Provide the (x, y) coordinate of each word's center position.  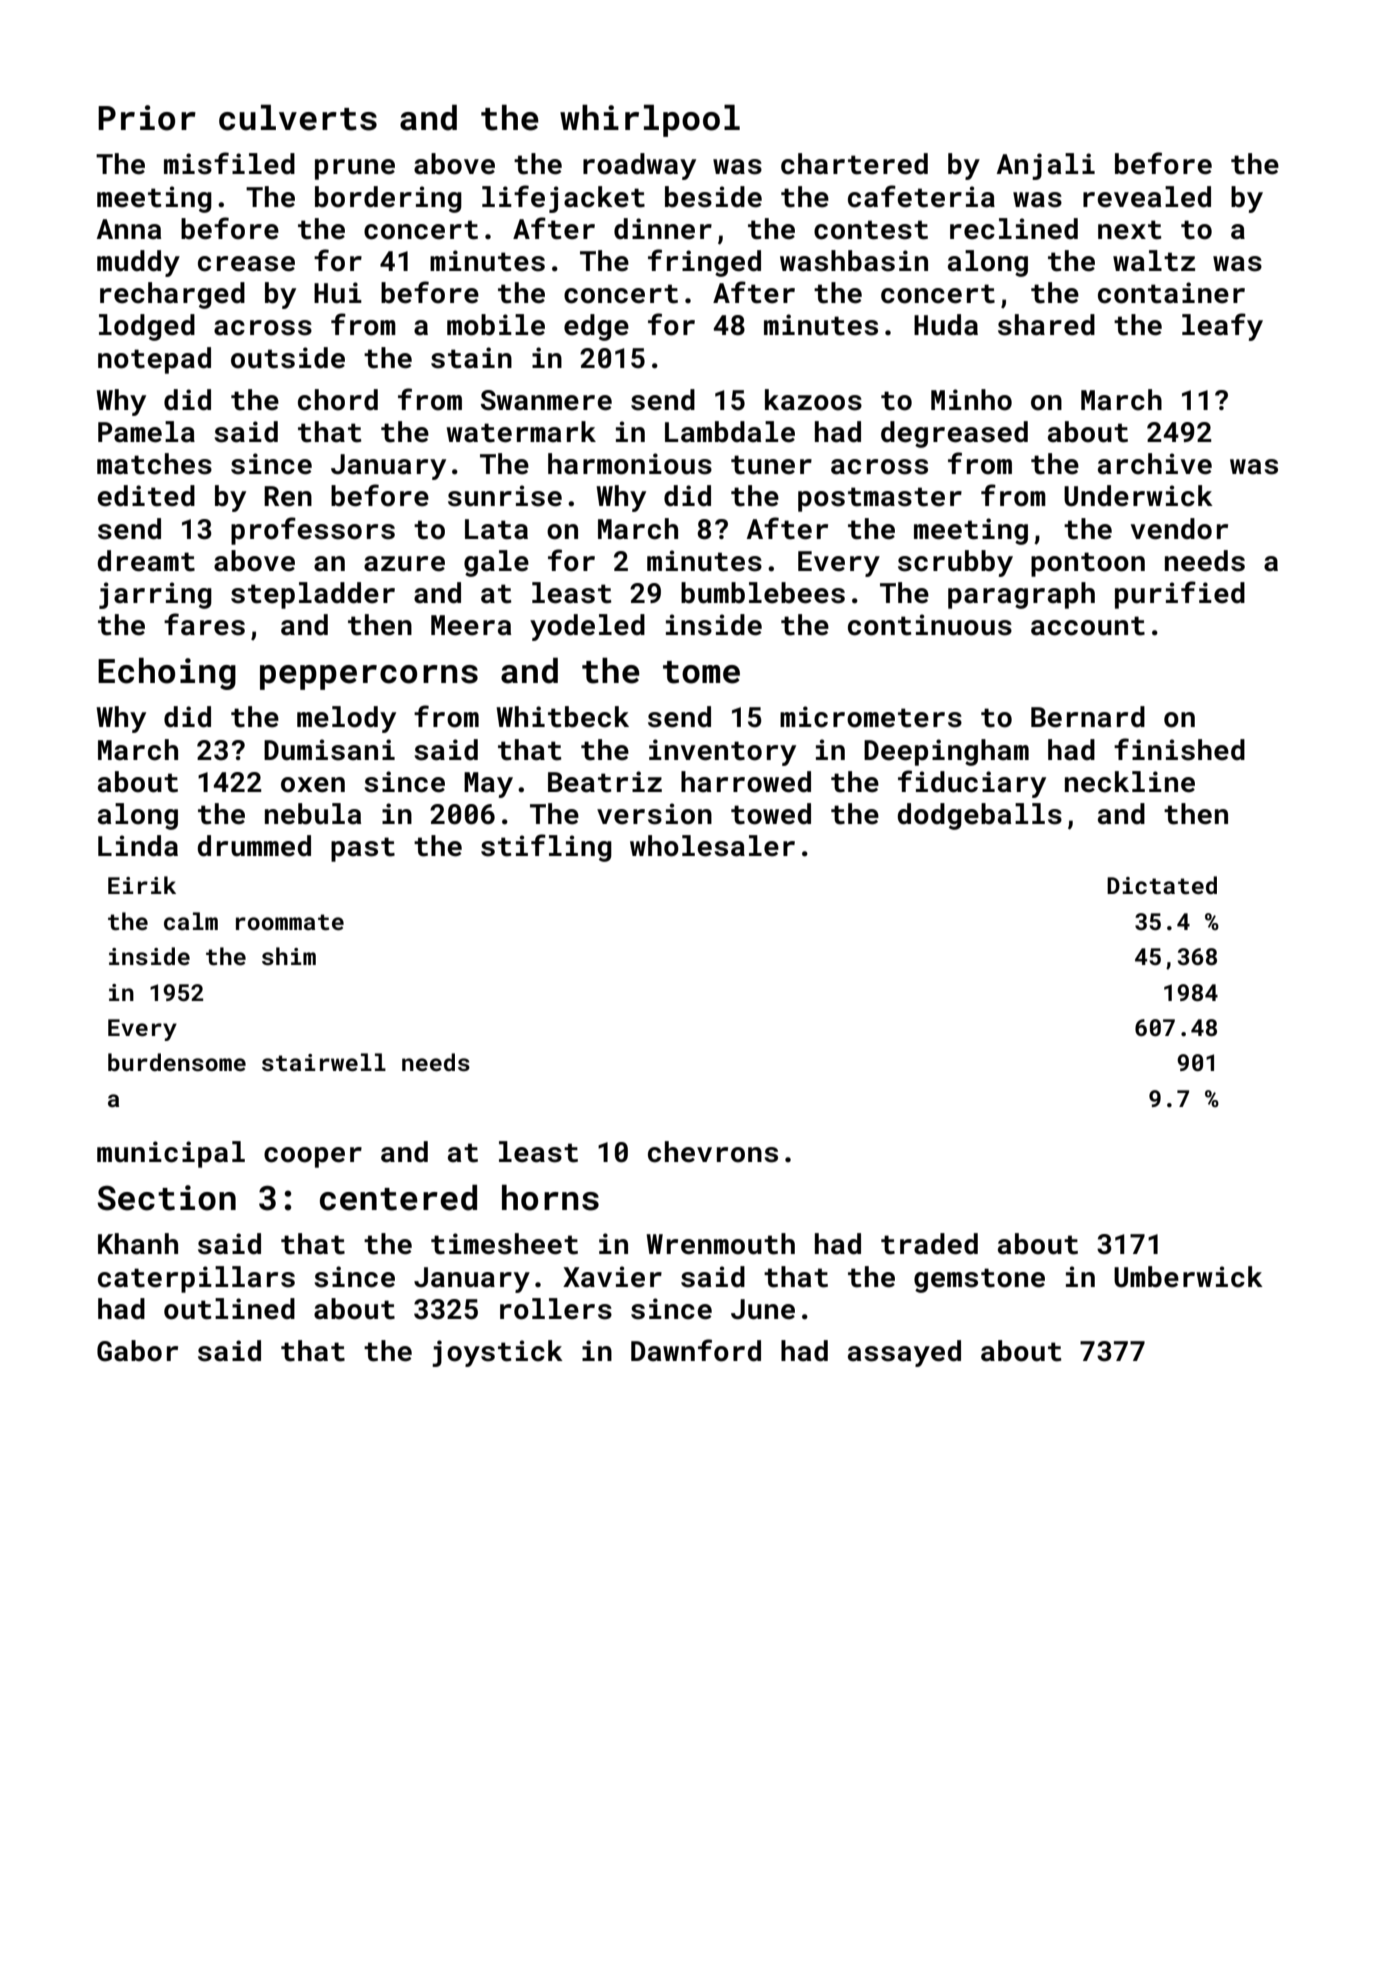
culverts (298, 118)
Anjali (1046, 166)
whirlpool (650, 121)
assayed (904, 1353)
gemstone (979, 1280)
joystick (497, 1353)
